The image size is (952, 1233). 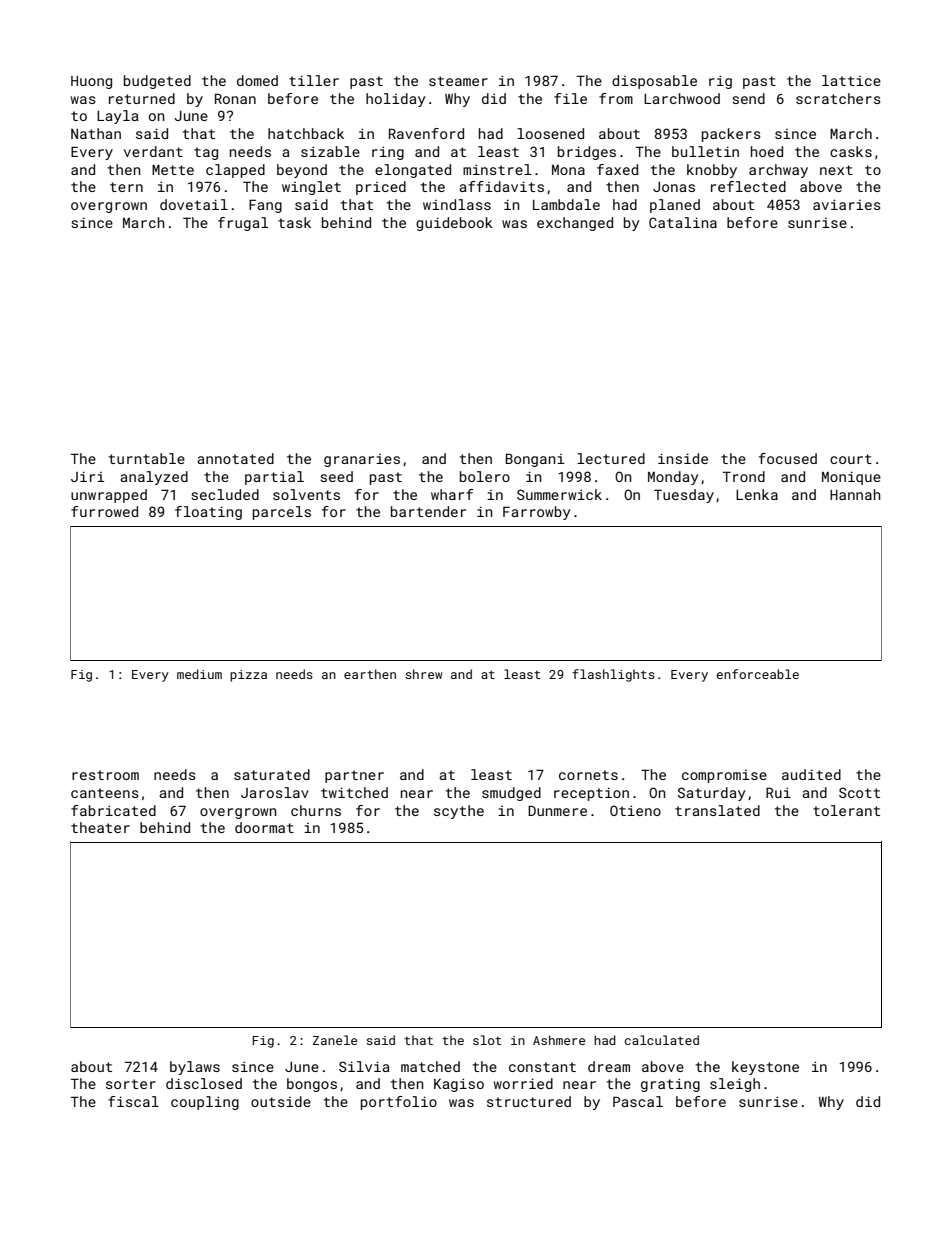 I want to click on Ronan, so click(x=235, y=98).
